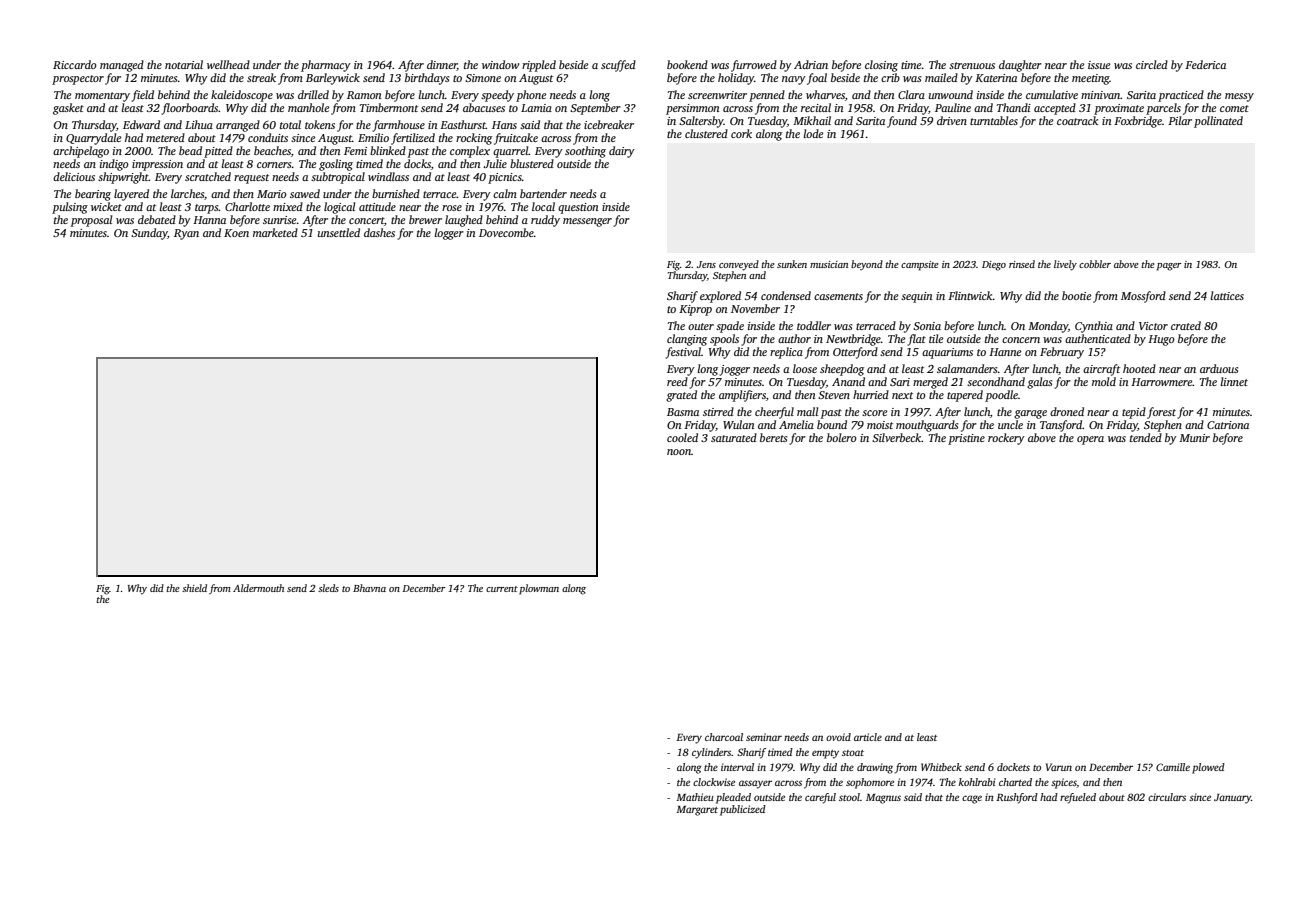 The height and width of the screenshot is (924, 1308). Describe the element at coordinates (328, 588) in the screenshot. I see `sleds` at that location.
